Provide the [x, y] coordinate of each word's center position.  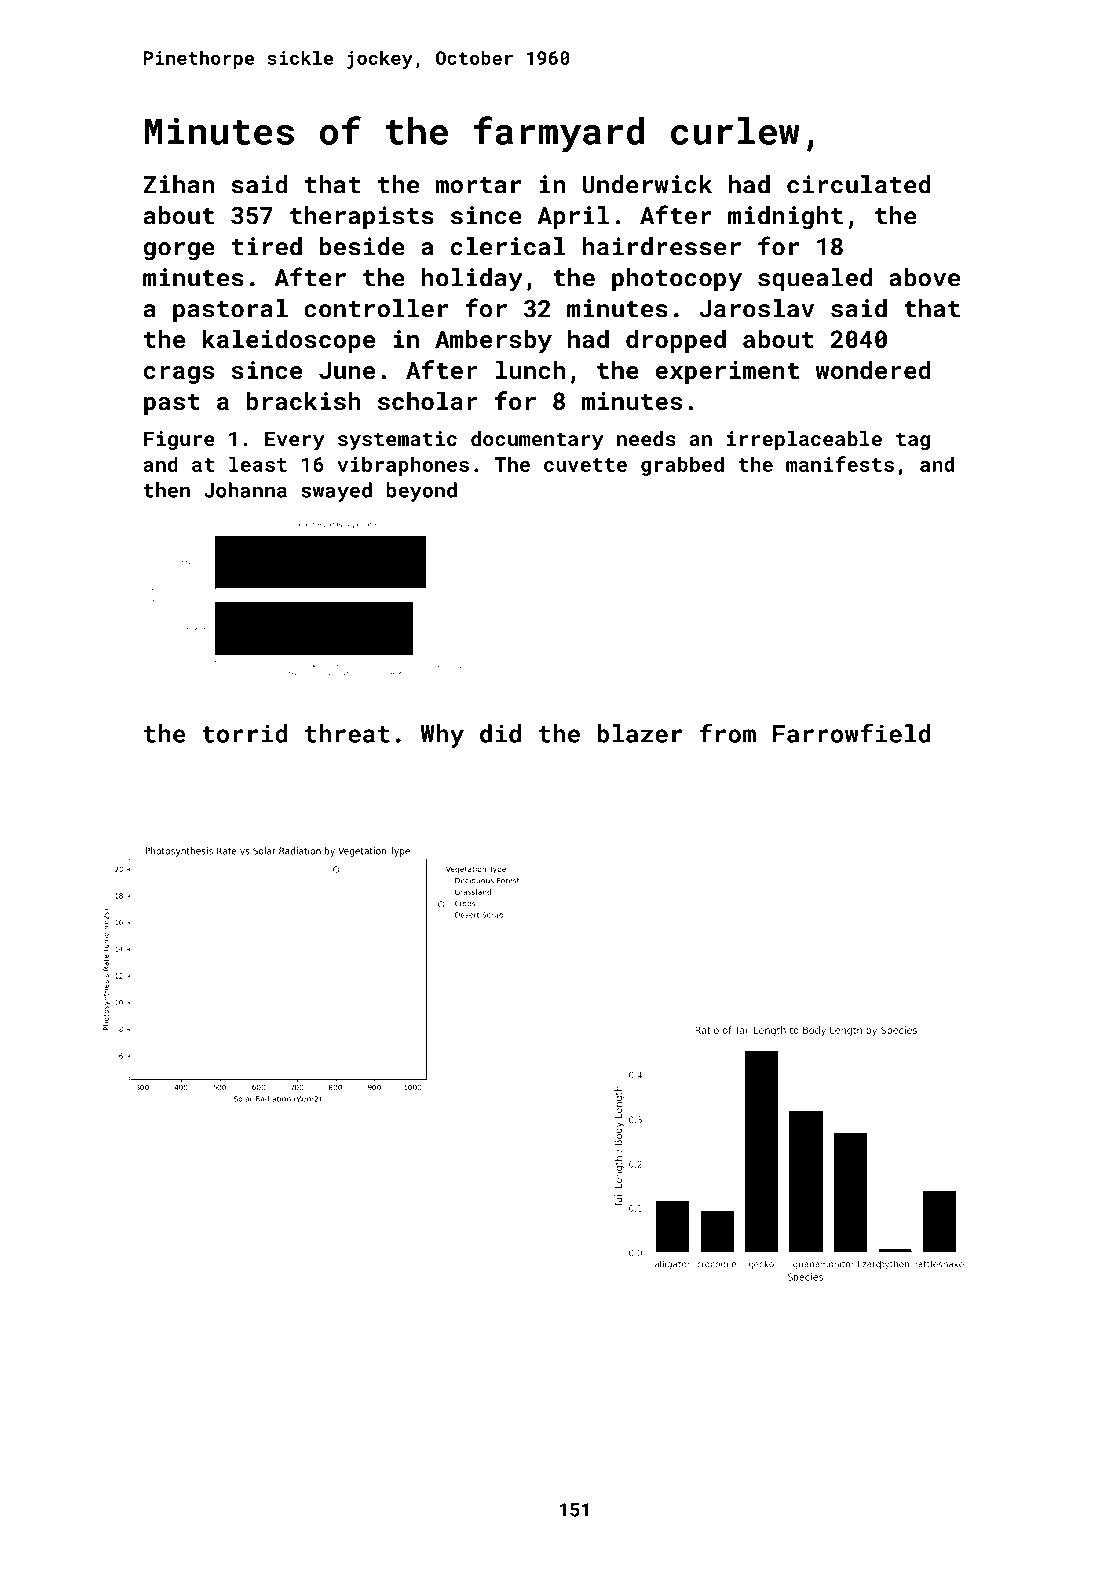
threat [347, 733]
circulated [859, 184]
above [924, 277]
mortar [478, 185]
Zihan [178, 184]
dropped [676, 341]
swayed [336, 492]
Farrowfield [852, 733]
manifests [840, 464]
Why [442, 736]
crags [179, 375]
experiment [727, 372]
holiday [472, 280]
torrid [244, 733]
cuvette [585, 465]
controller [376, 308]
